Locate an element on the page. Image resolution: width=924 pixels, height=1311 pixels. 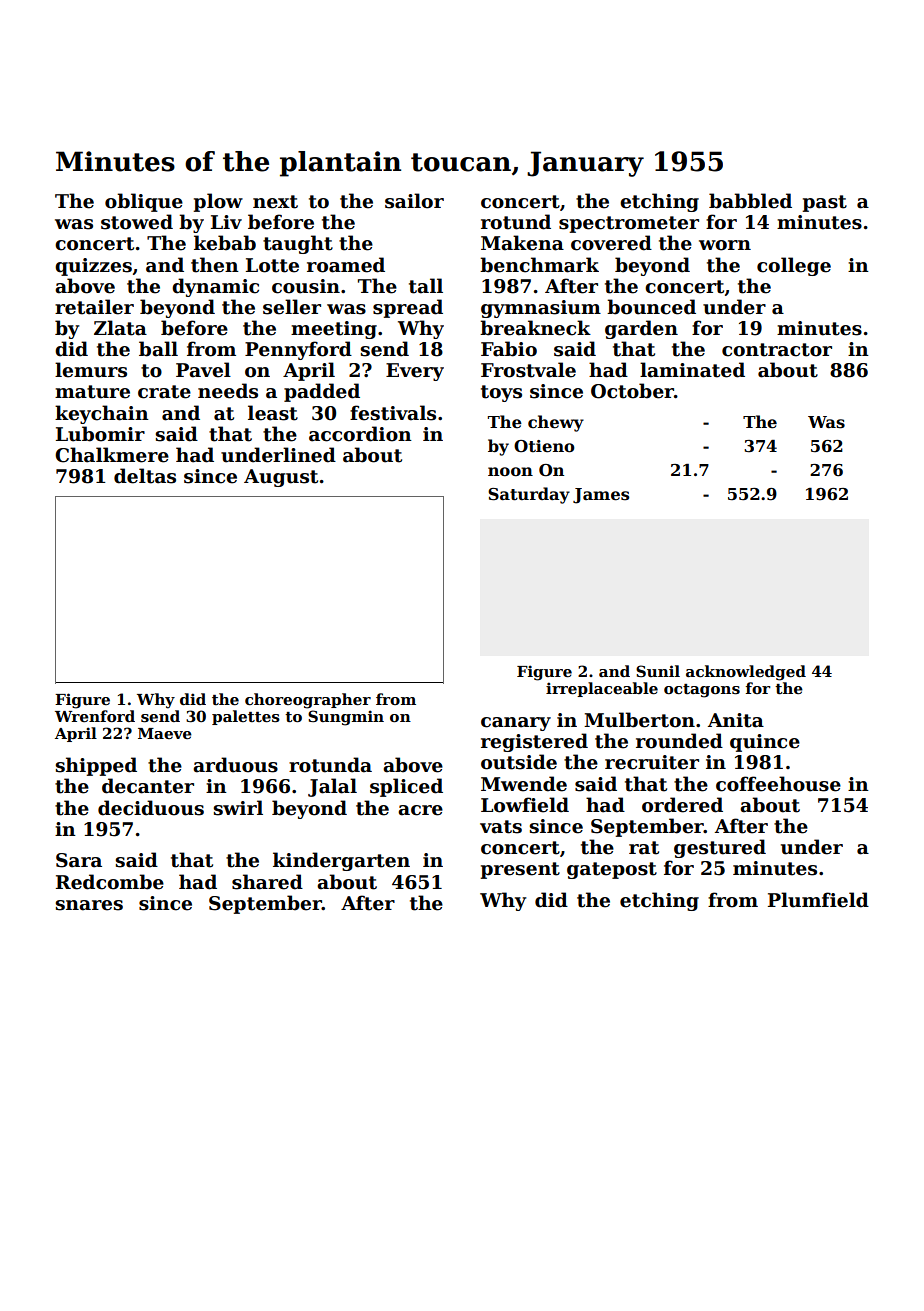
deltas is located at coordinates (145, 476).
